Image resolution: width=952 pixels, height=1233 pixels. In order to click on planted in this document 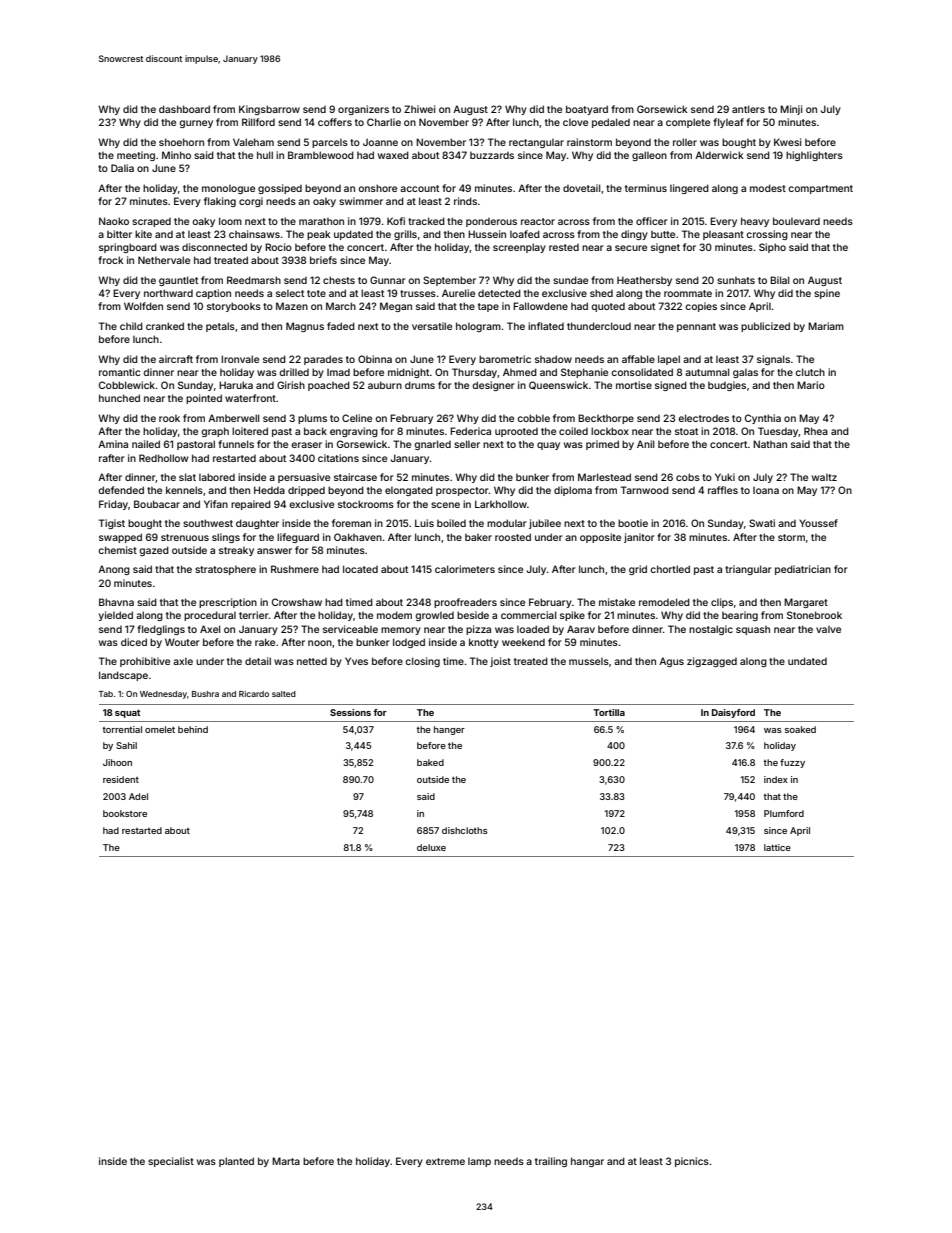, I will do `click(236, 1162)`.
